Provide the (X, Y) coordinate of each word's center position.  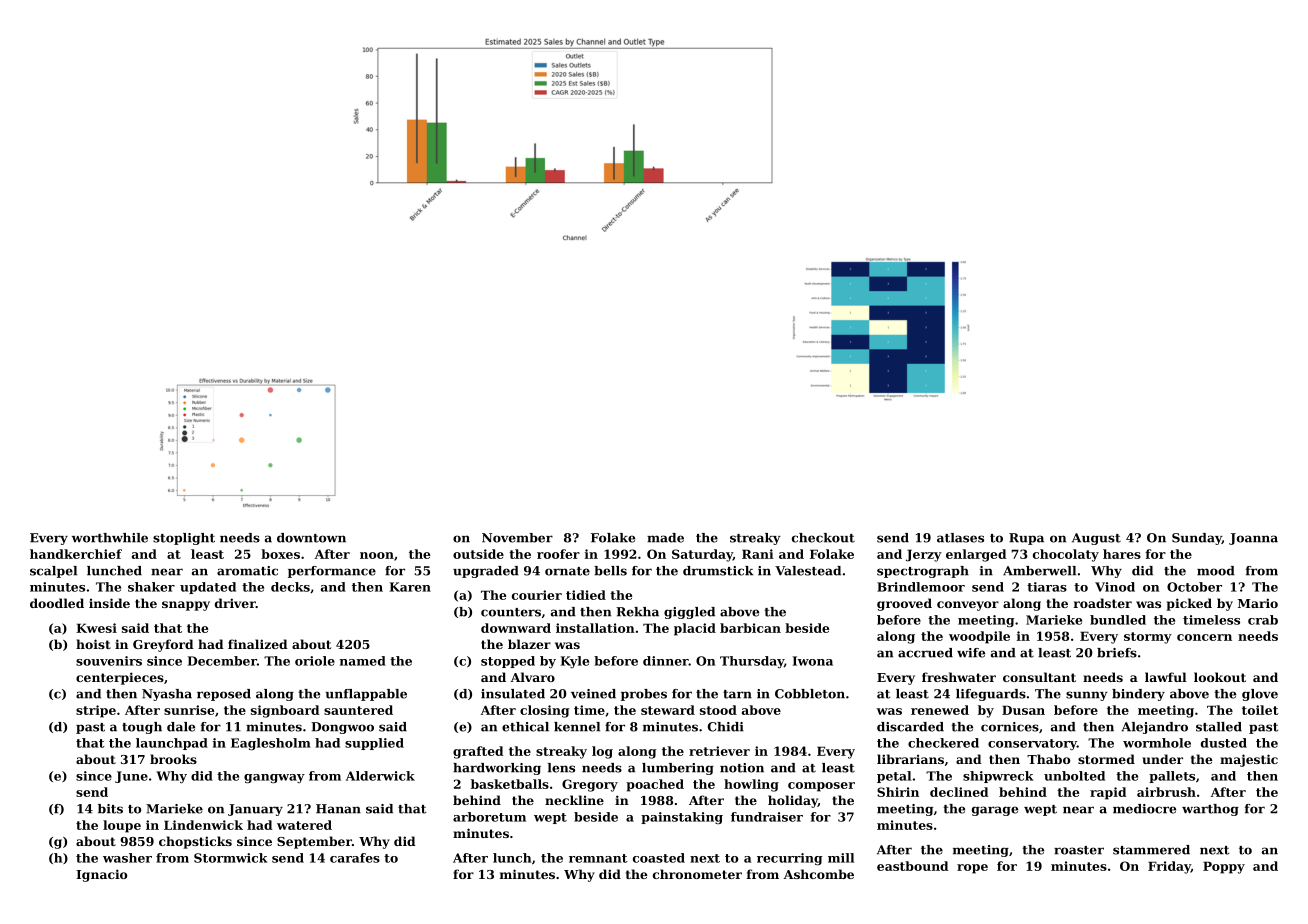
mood (1216, 571)
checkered (943, 743)
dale (181, 727)
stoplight (184, 539)
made (665, 538)
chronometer (697, 874)
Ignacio (101, 875)
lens (561, 768)
